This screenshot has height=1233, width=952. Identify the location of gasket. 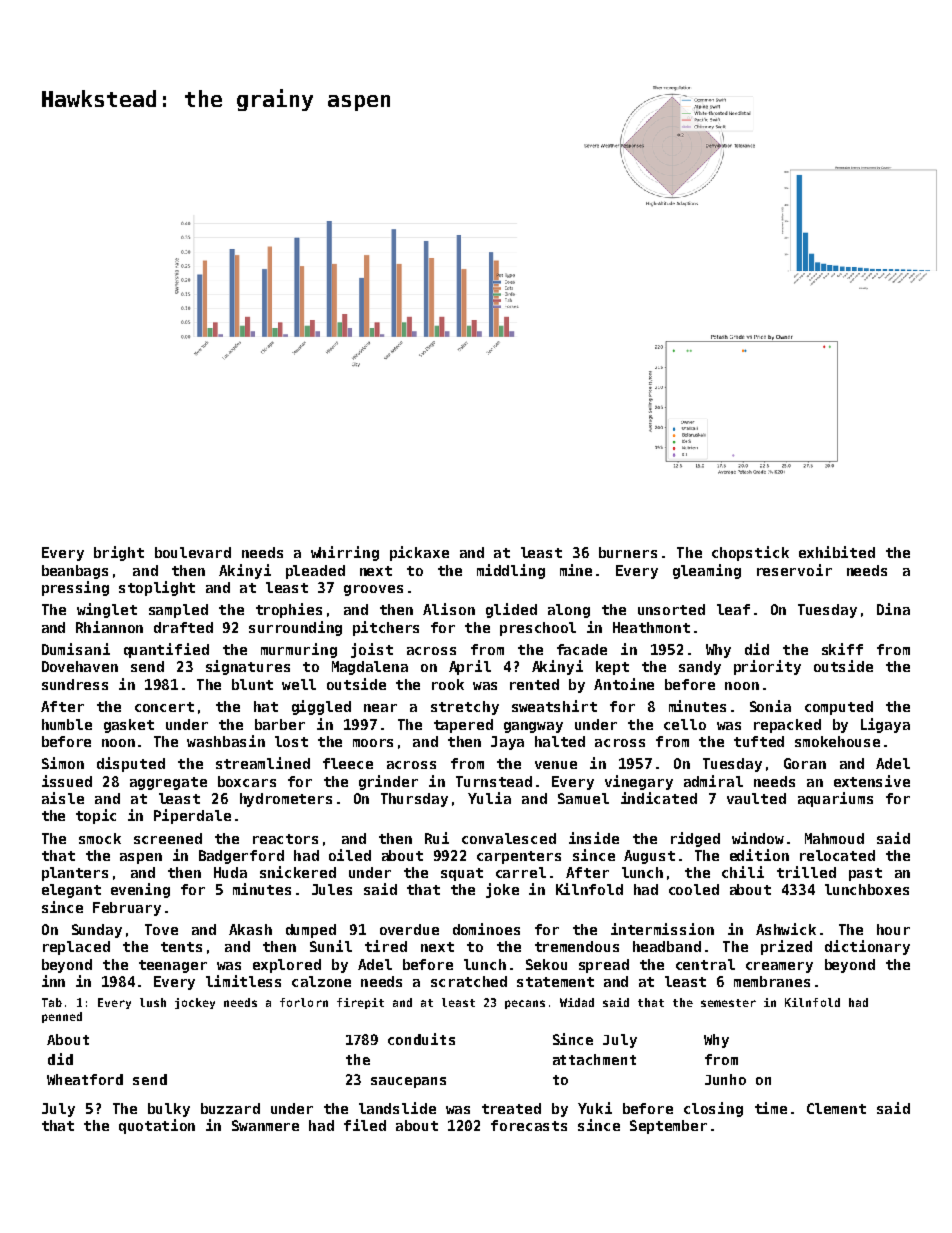
(129, 726).
